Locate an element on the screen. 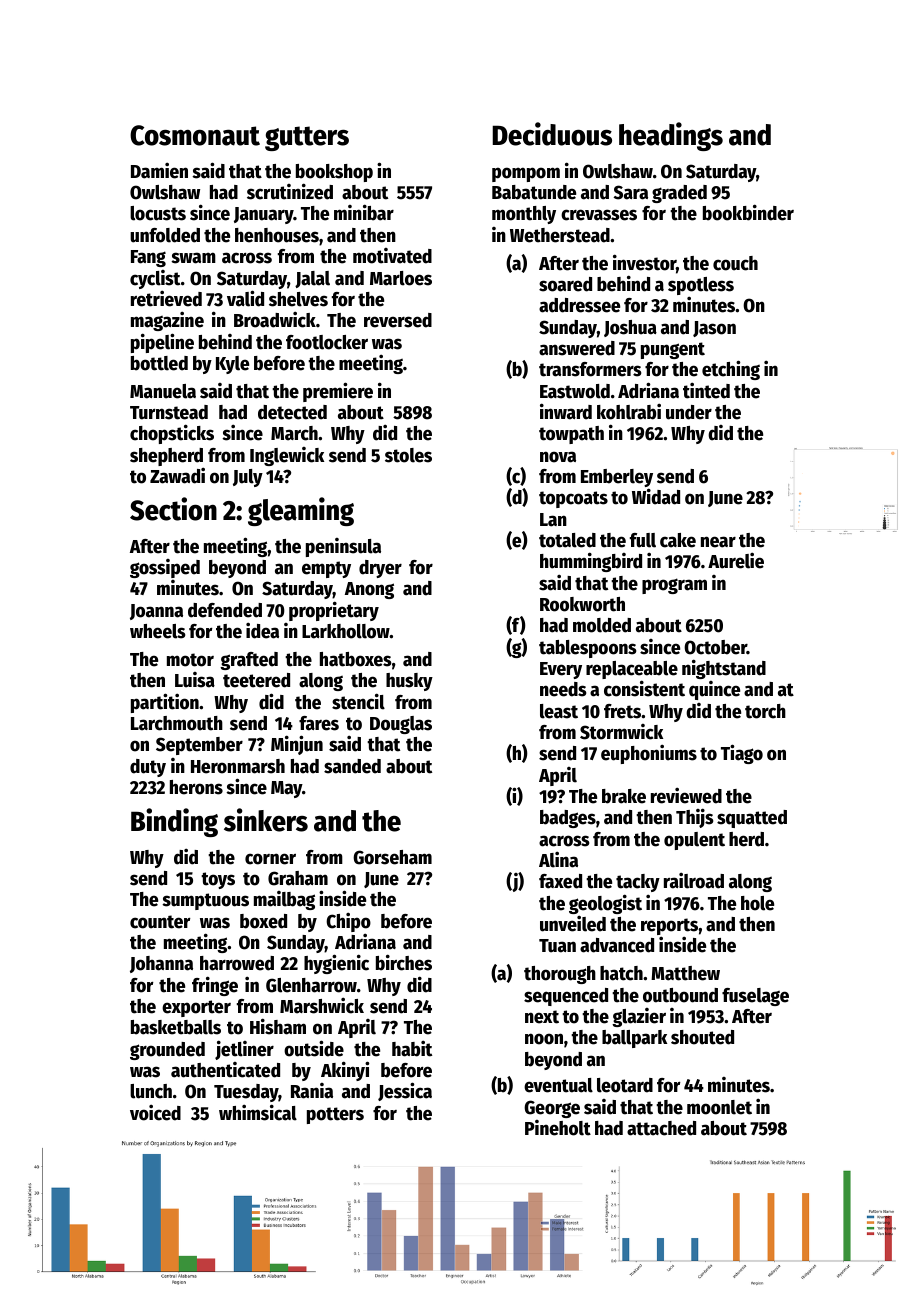  graded is located at coordinates (679, 194).
